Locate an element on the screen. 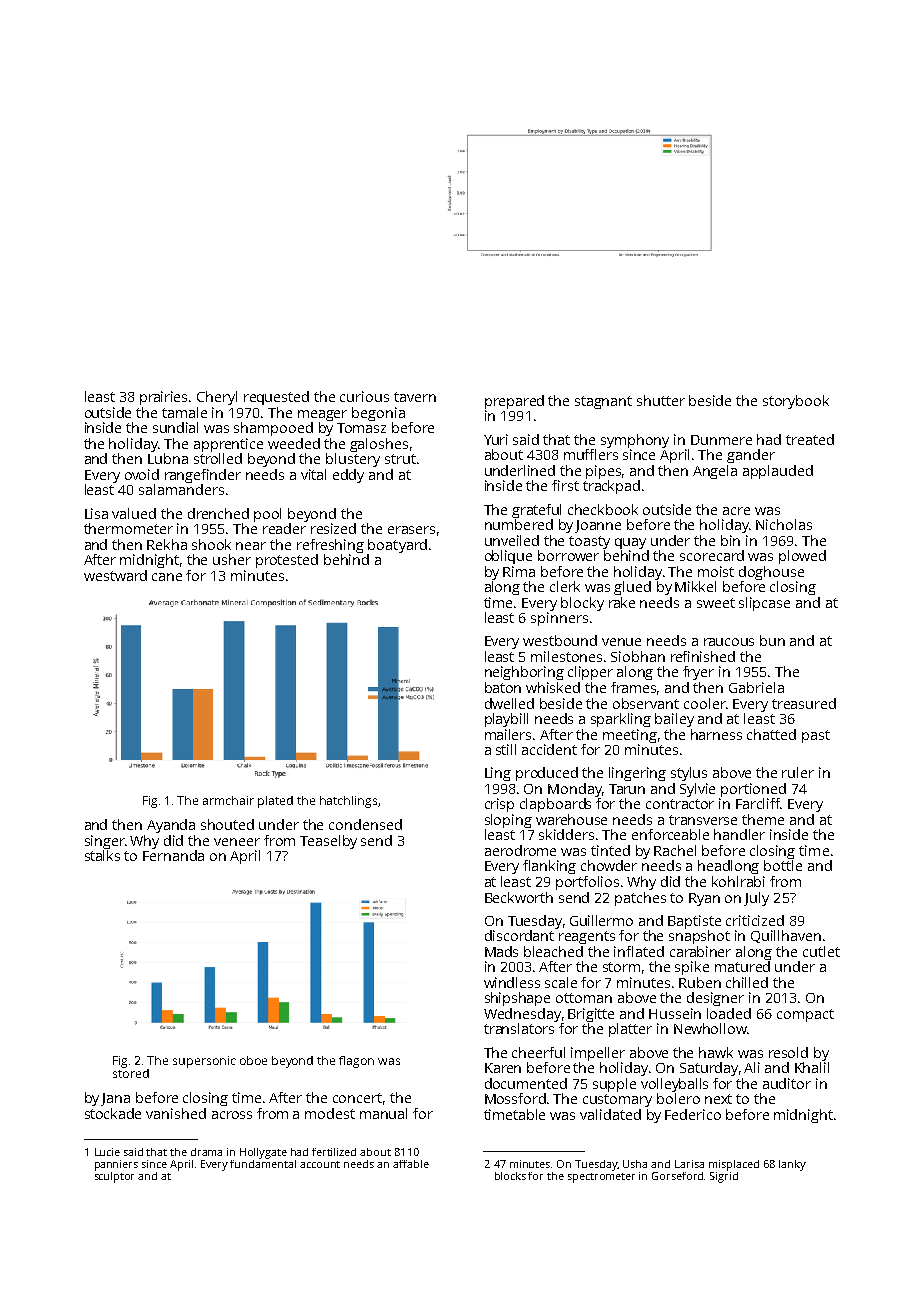  chilled is located at coordinates (747, 982).
